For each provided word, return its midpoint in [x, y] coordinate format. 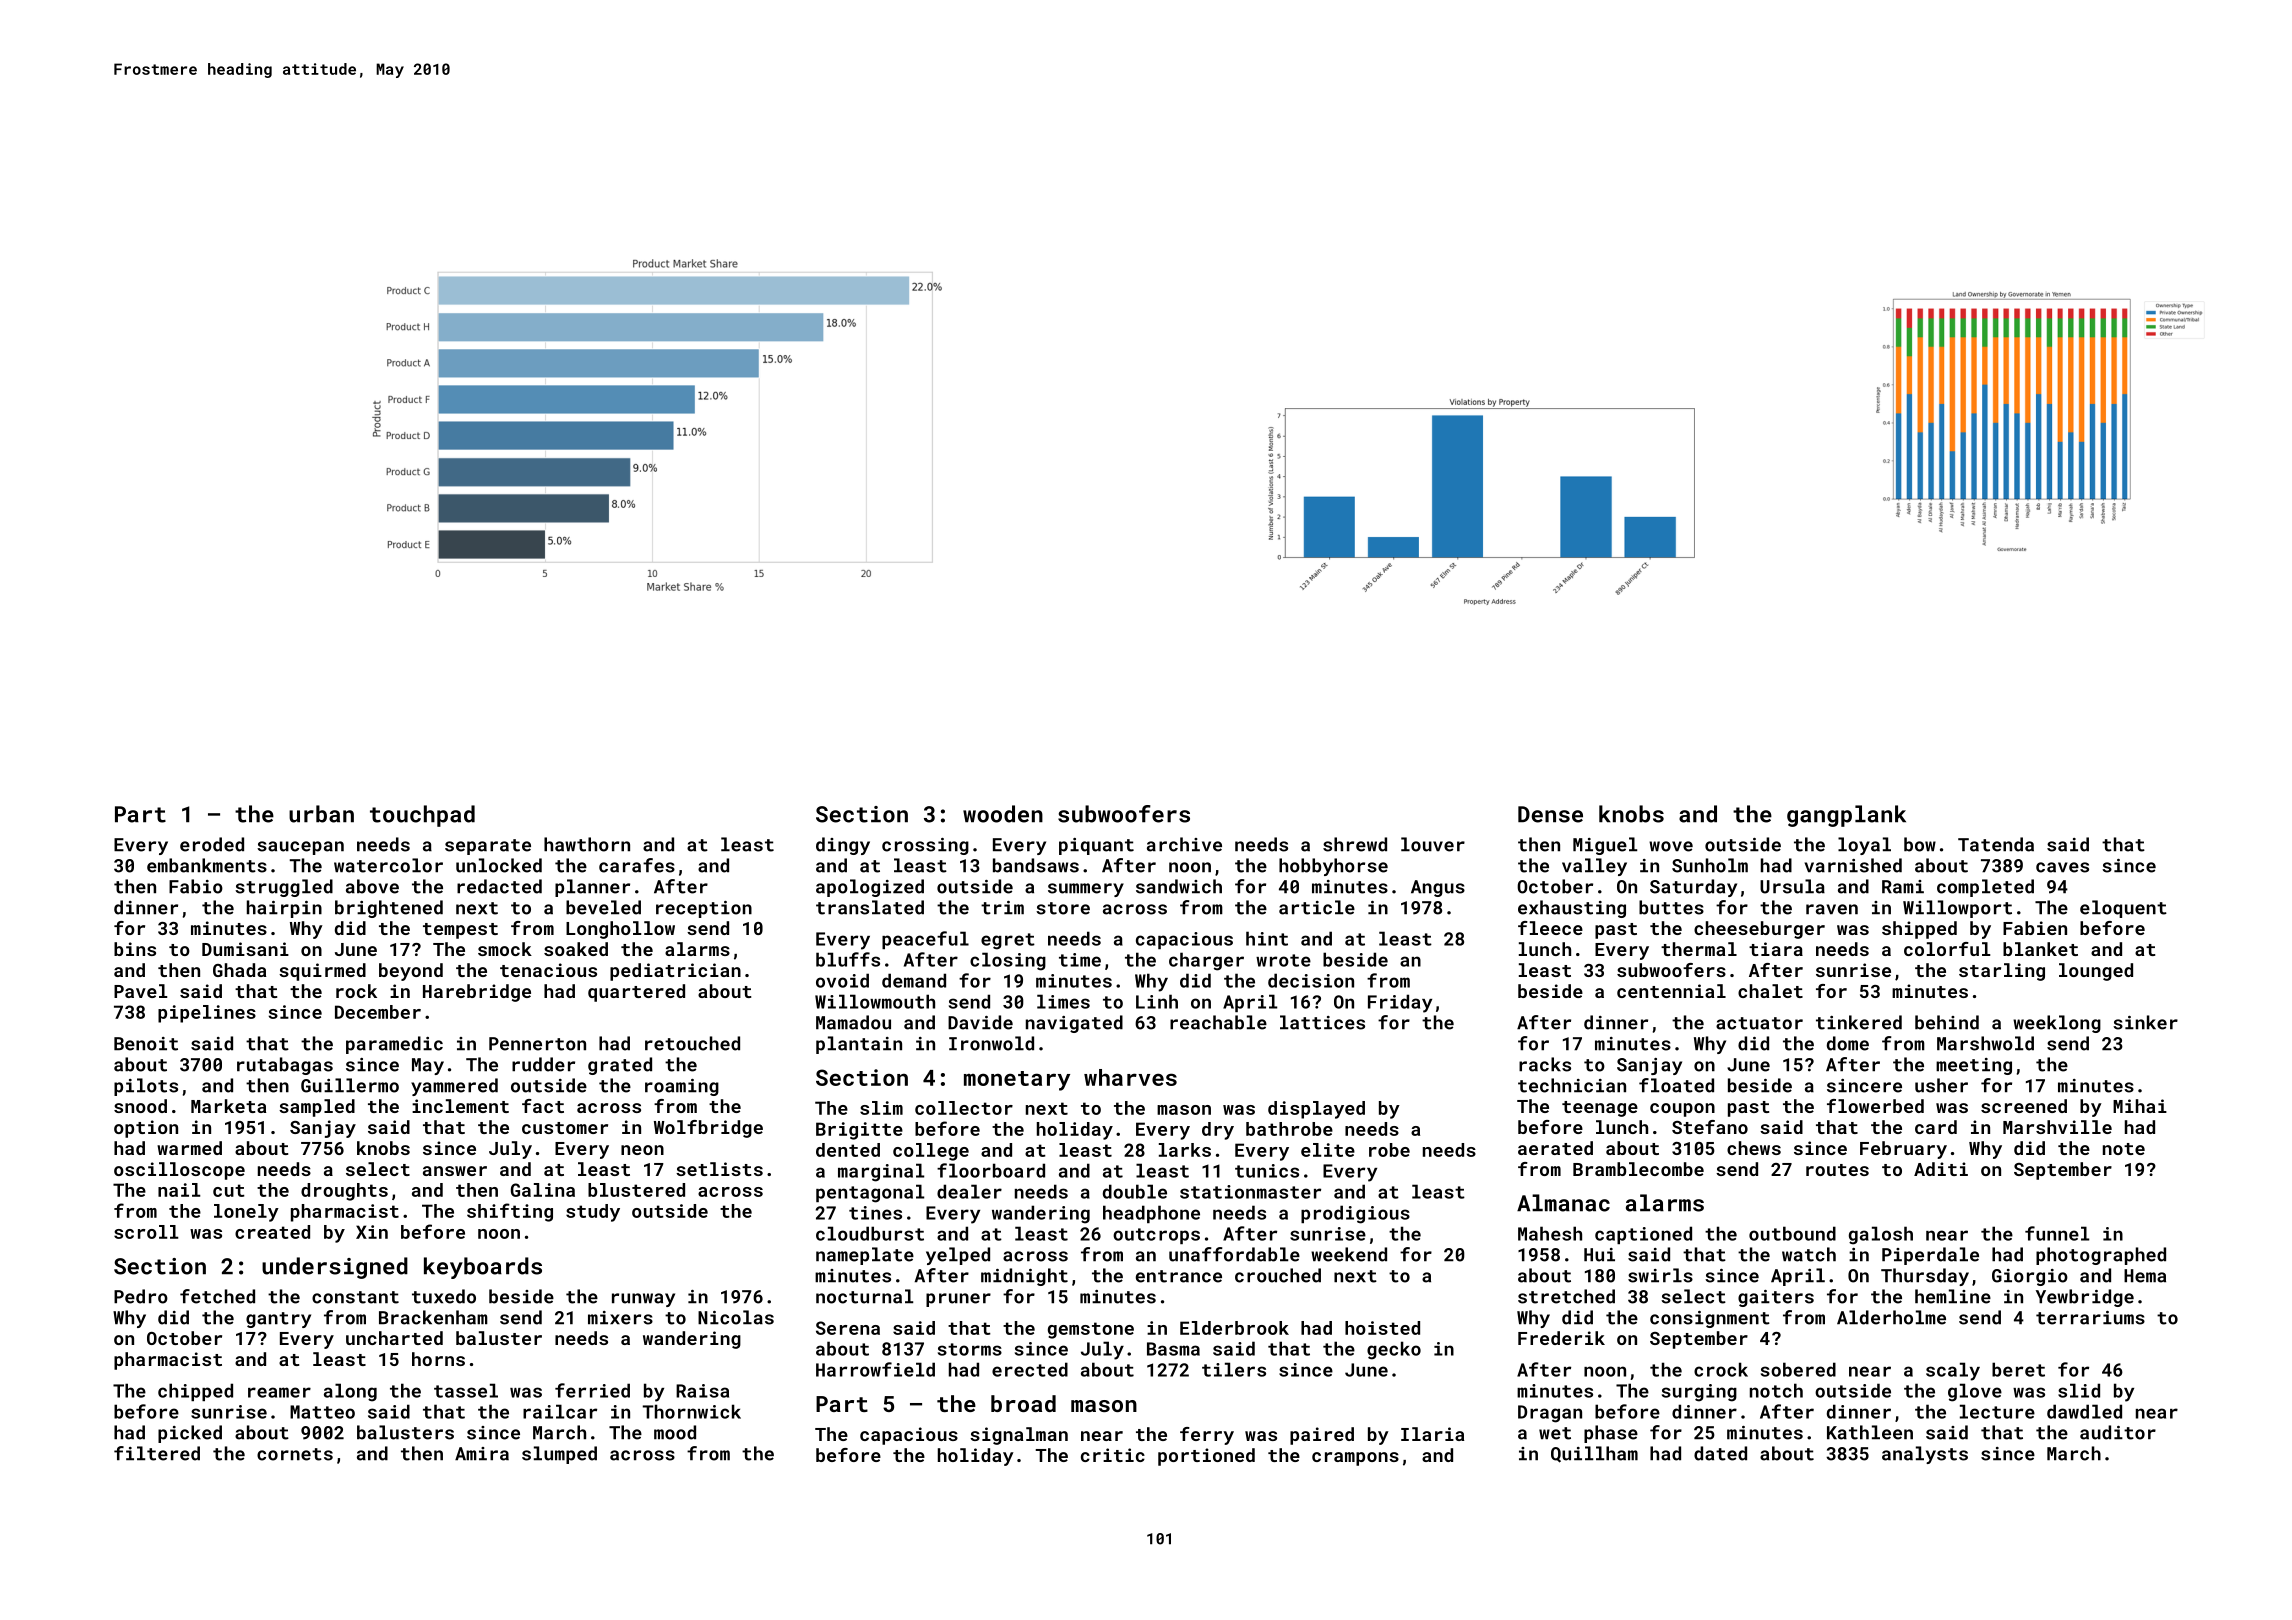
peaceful [925, 940]
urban [321, 814]
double [1135, 1191]
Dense [1550, 814]
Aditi [1941, 1169]
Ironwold [991, 1043]
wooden [1003, 814]
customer [565, 1128]
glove [1975, 1392]
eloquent [2123, 909]
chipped [195, 1392]
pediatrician [675, 972]
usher [1941, 1085]
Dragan [1550, 1414]
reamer [279, 1392]
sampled [317, 1108]
